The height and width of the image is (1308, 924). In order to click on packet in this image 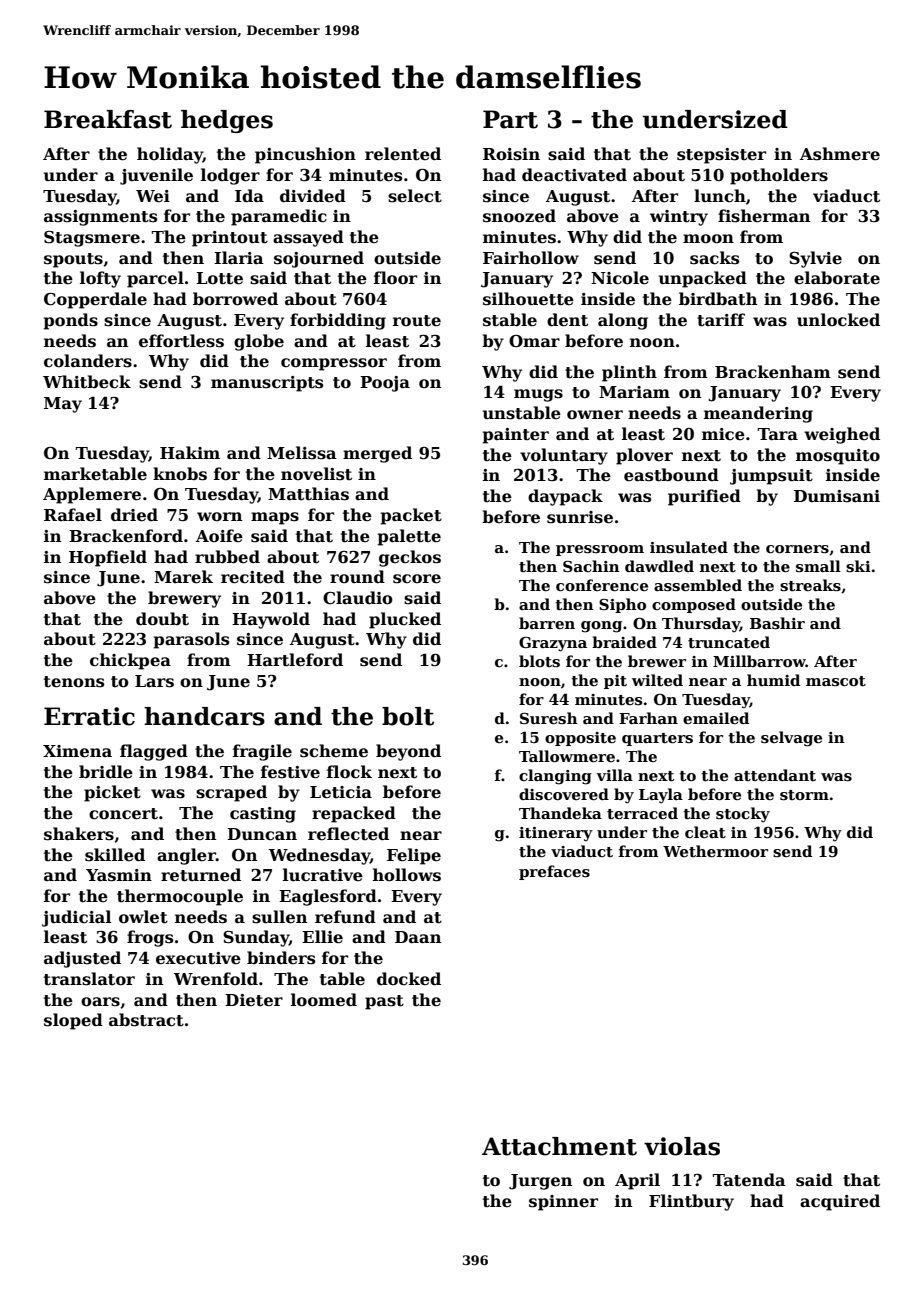, I will do `click(411, 516)`.
